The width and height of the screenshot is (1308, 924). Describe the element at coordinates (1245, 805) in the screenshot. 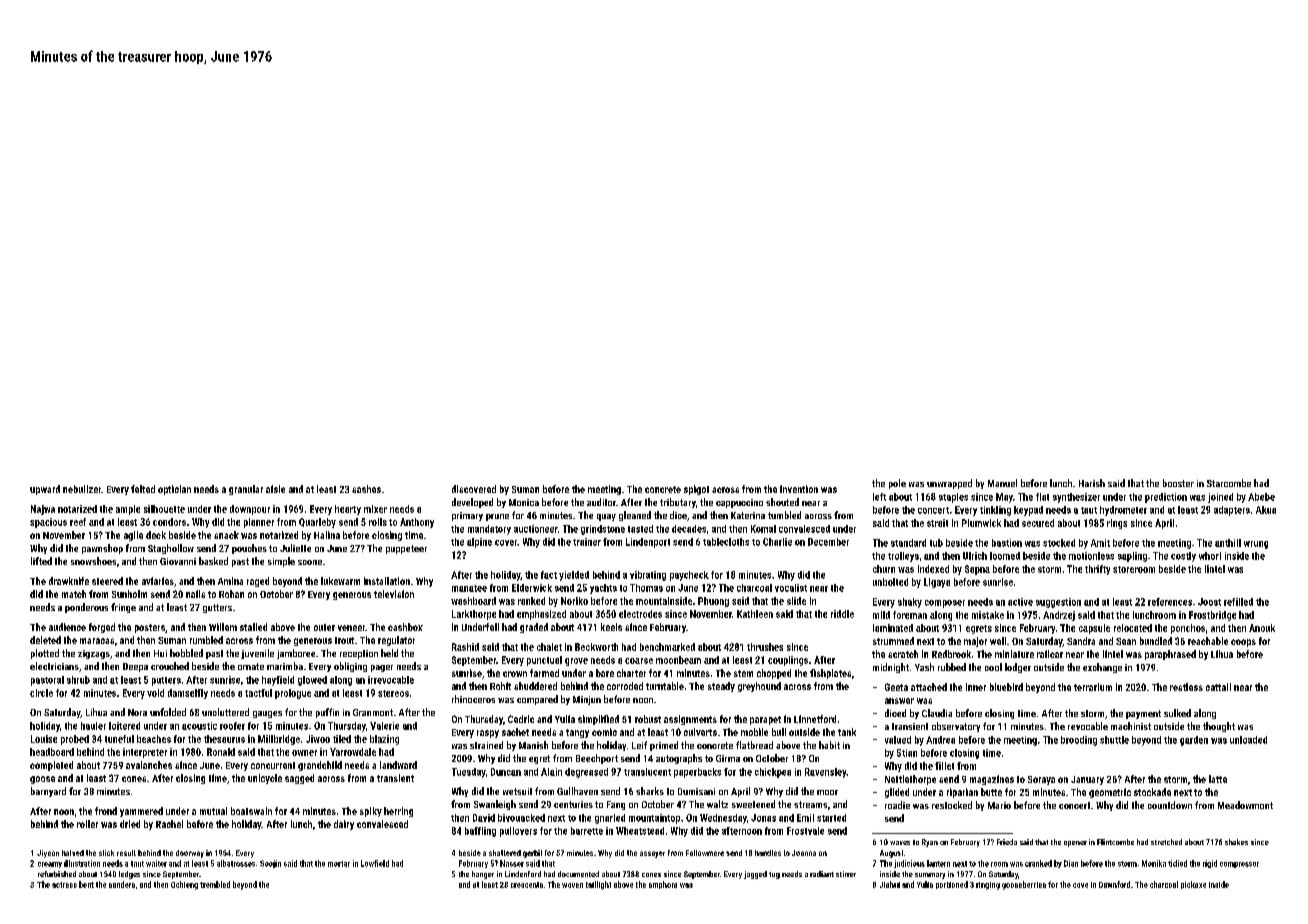

I see `Meadowmont` at that location.
